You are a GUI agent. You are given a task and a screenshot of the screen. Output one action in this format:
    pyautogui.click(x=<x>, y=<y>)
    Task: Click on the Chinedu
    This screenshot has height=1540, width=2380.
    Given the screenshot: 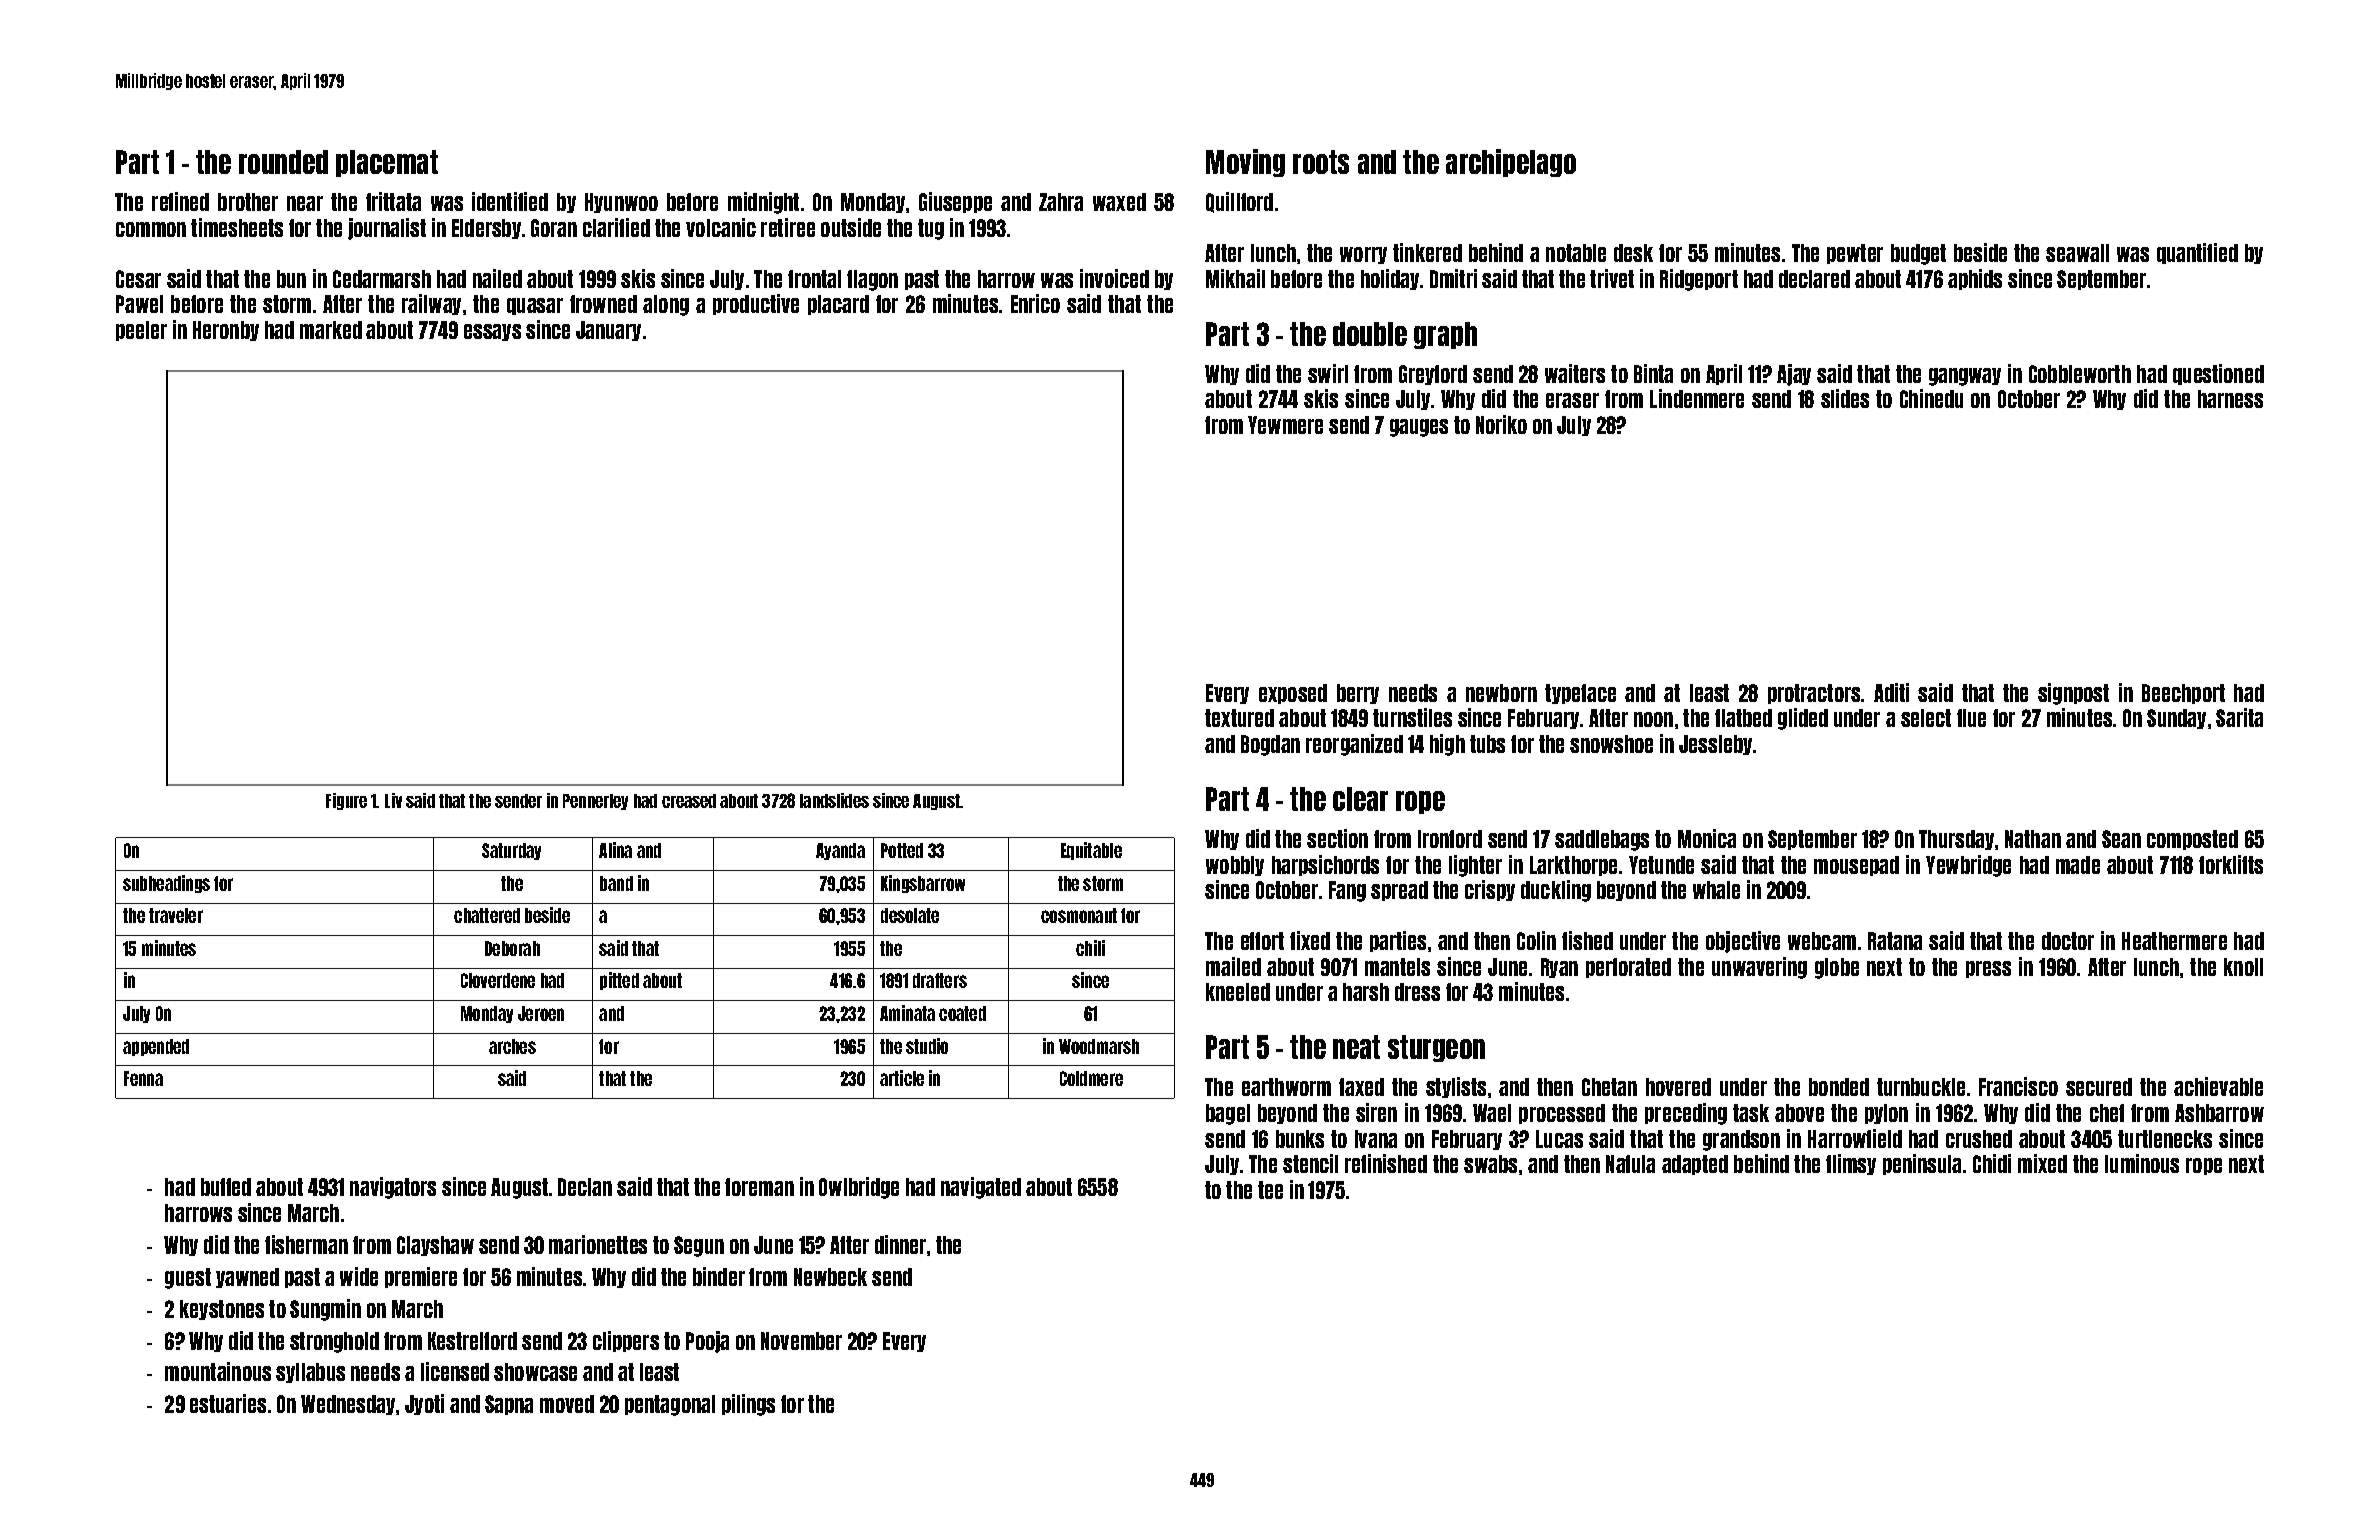 What is the action you would take?
    pyautogui.click(x=1931, y=398)
